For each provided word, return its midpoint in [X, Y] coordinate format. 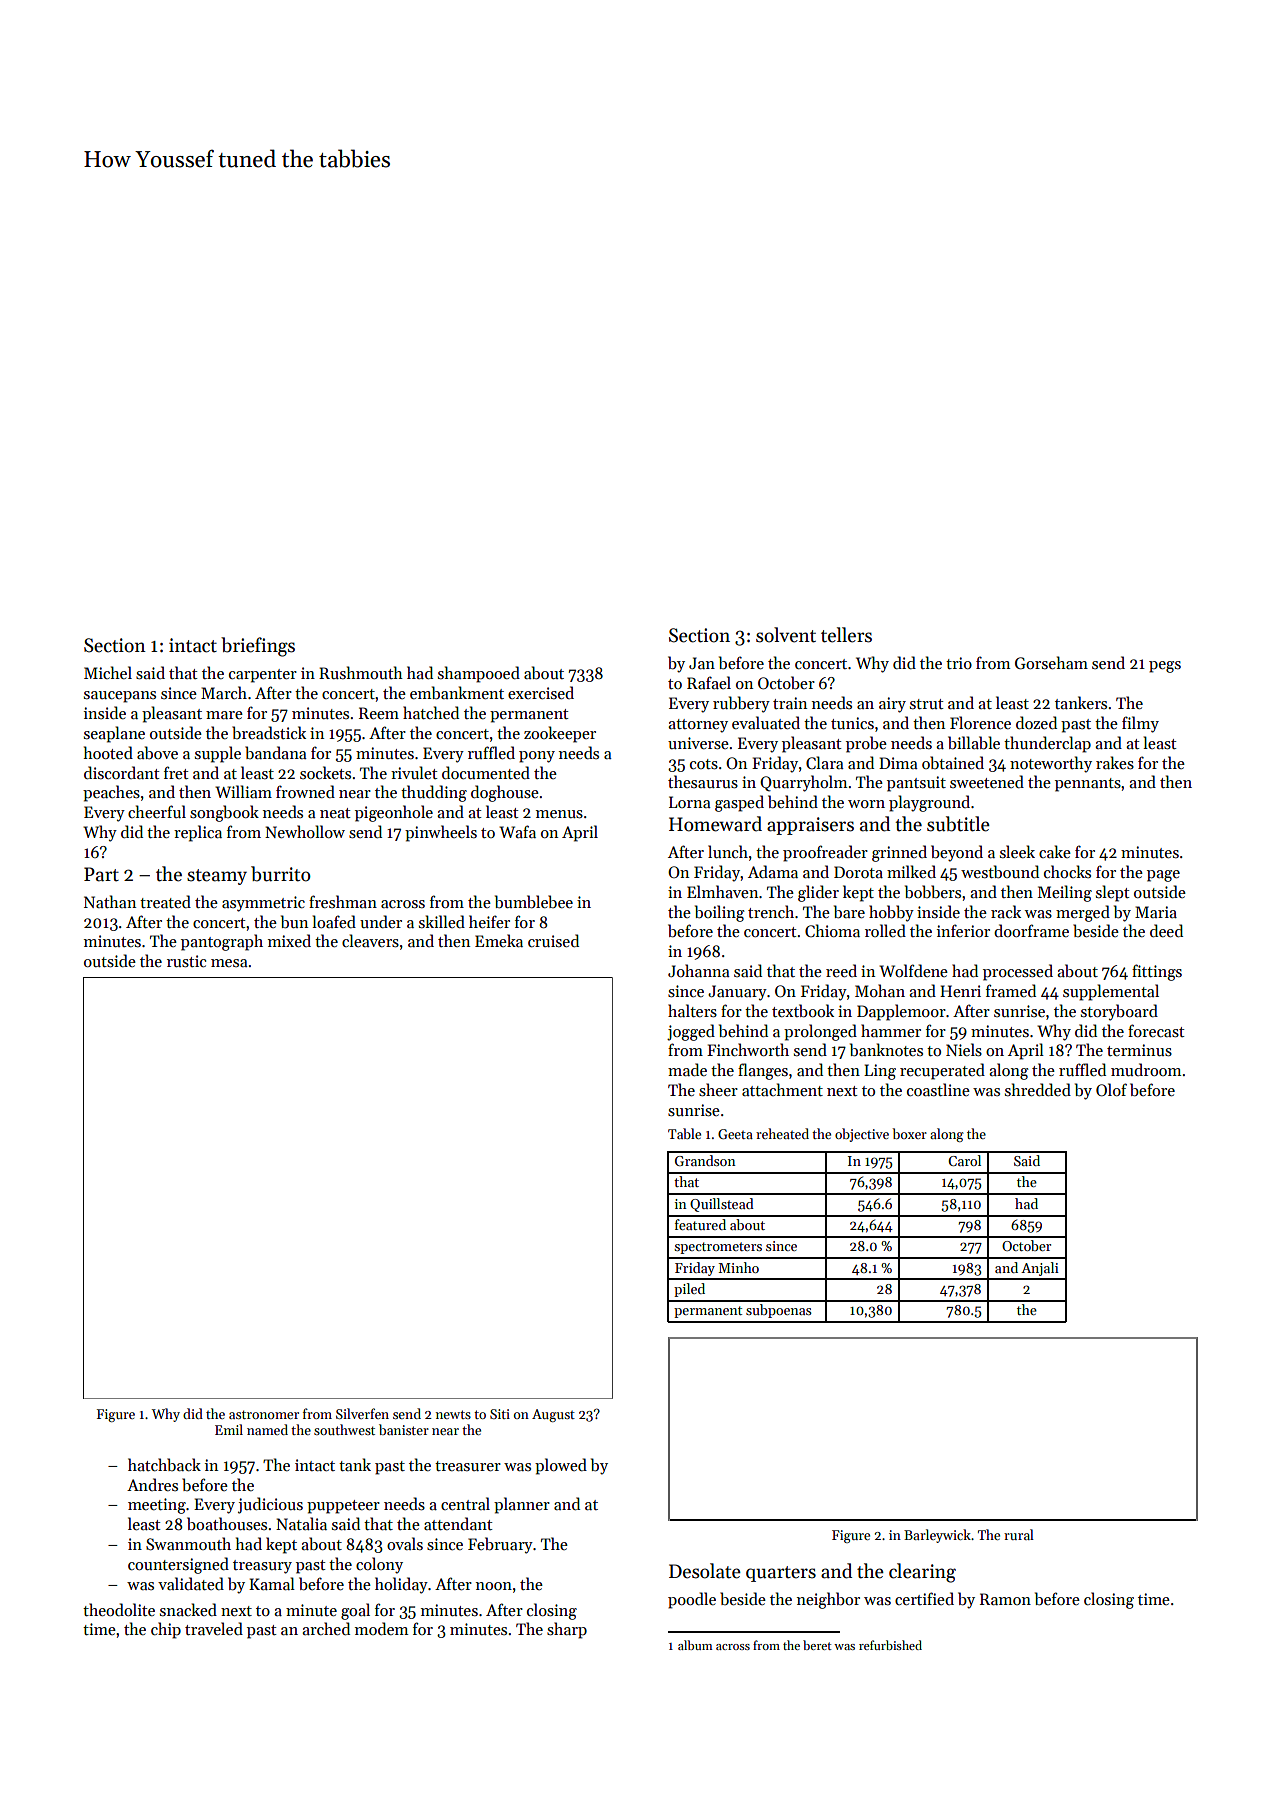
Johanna [699, 970]
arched [326, 1628]
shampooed [479, 674]
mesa [229, 963]
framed [1011, 990]
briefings [258, 647]
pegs [1165, 667]
